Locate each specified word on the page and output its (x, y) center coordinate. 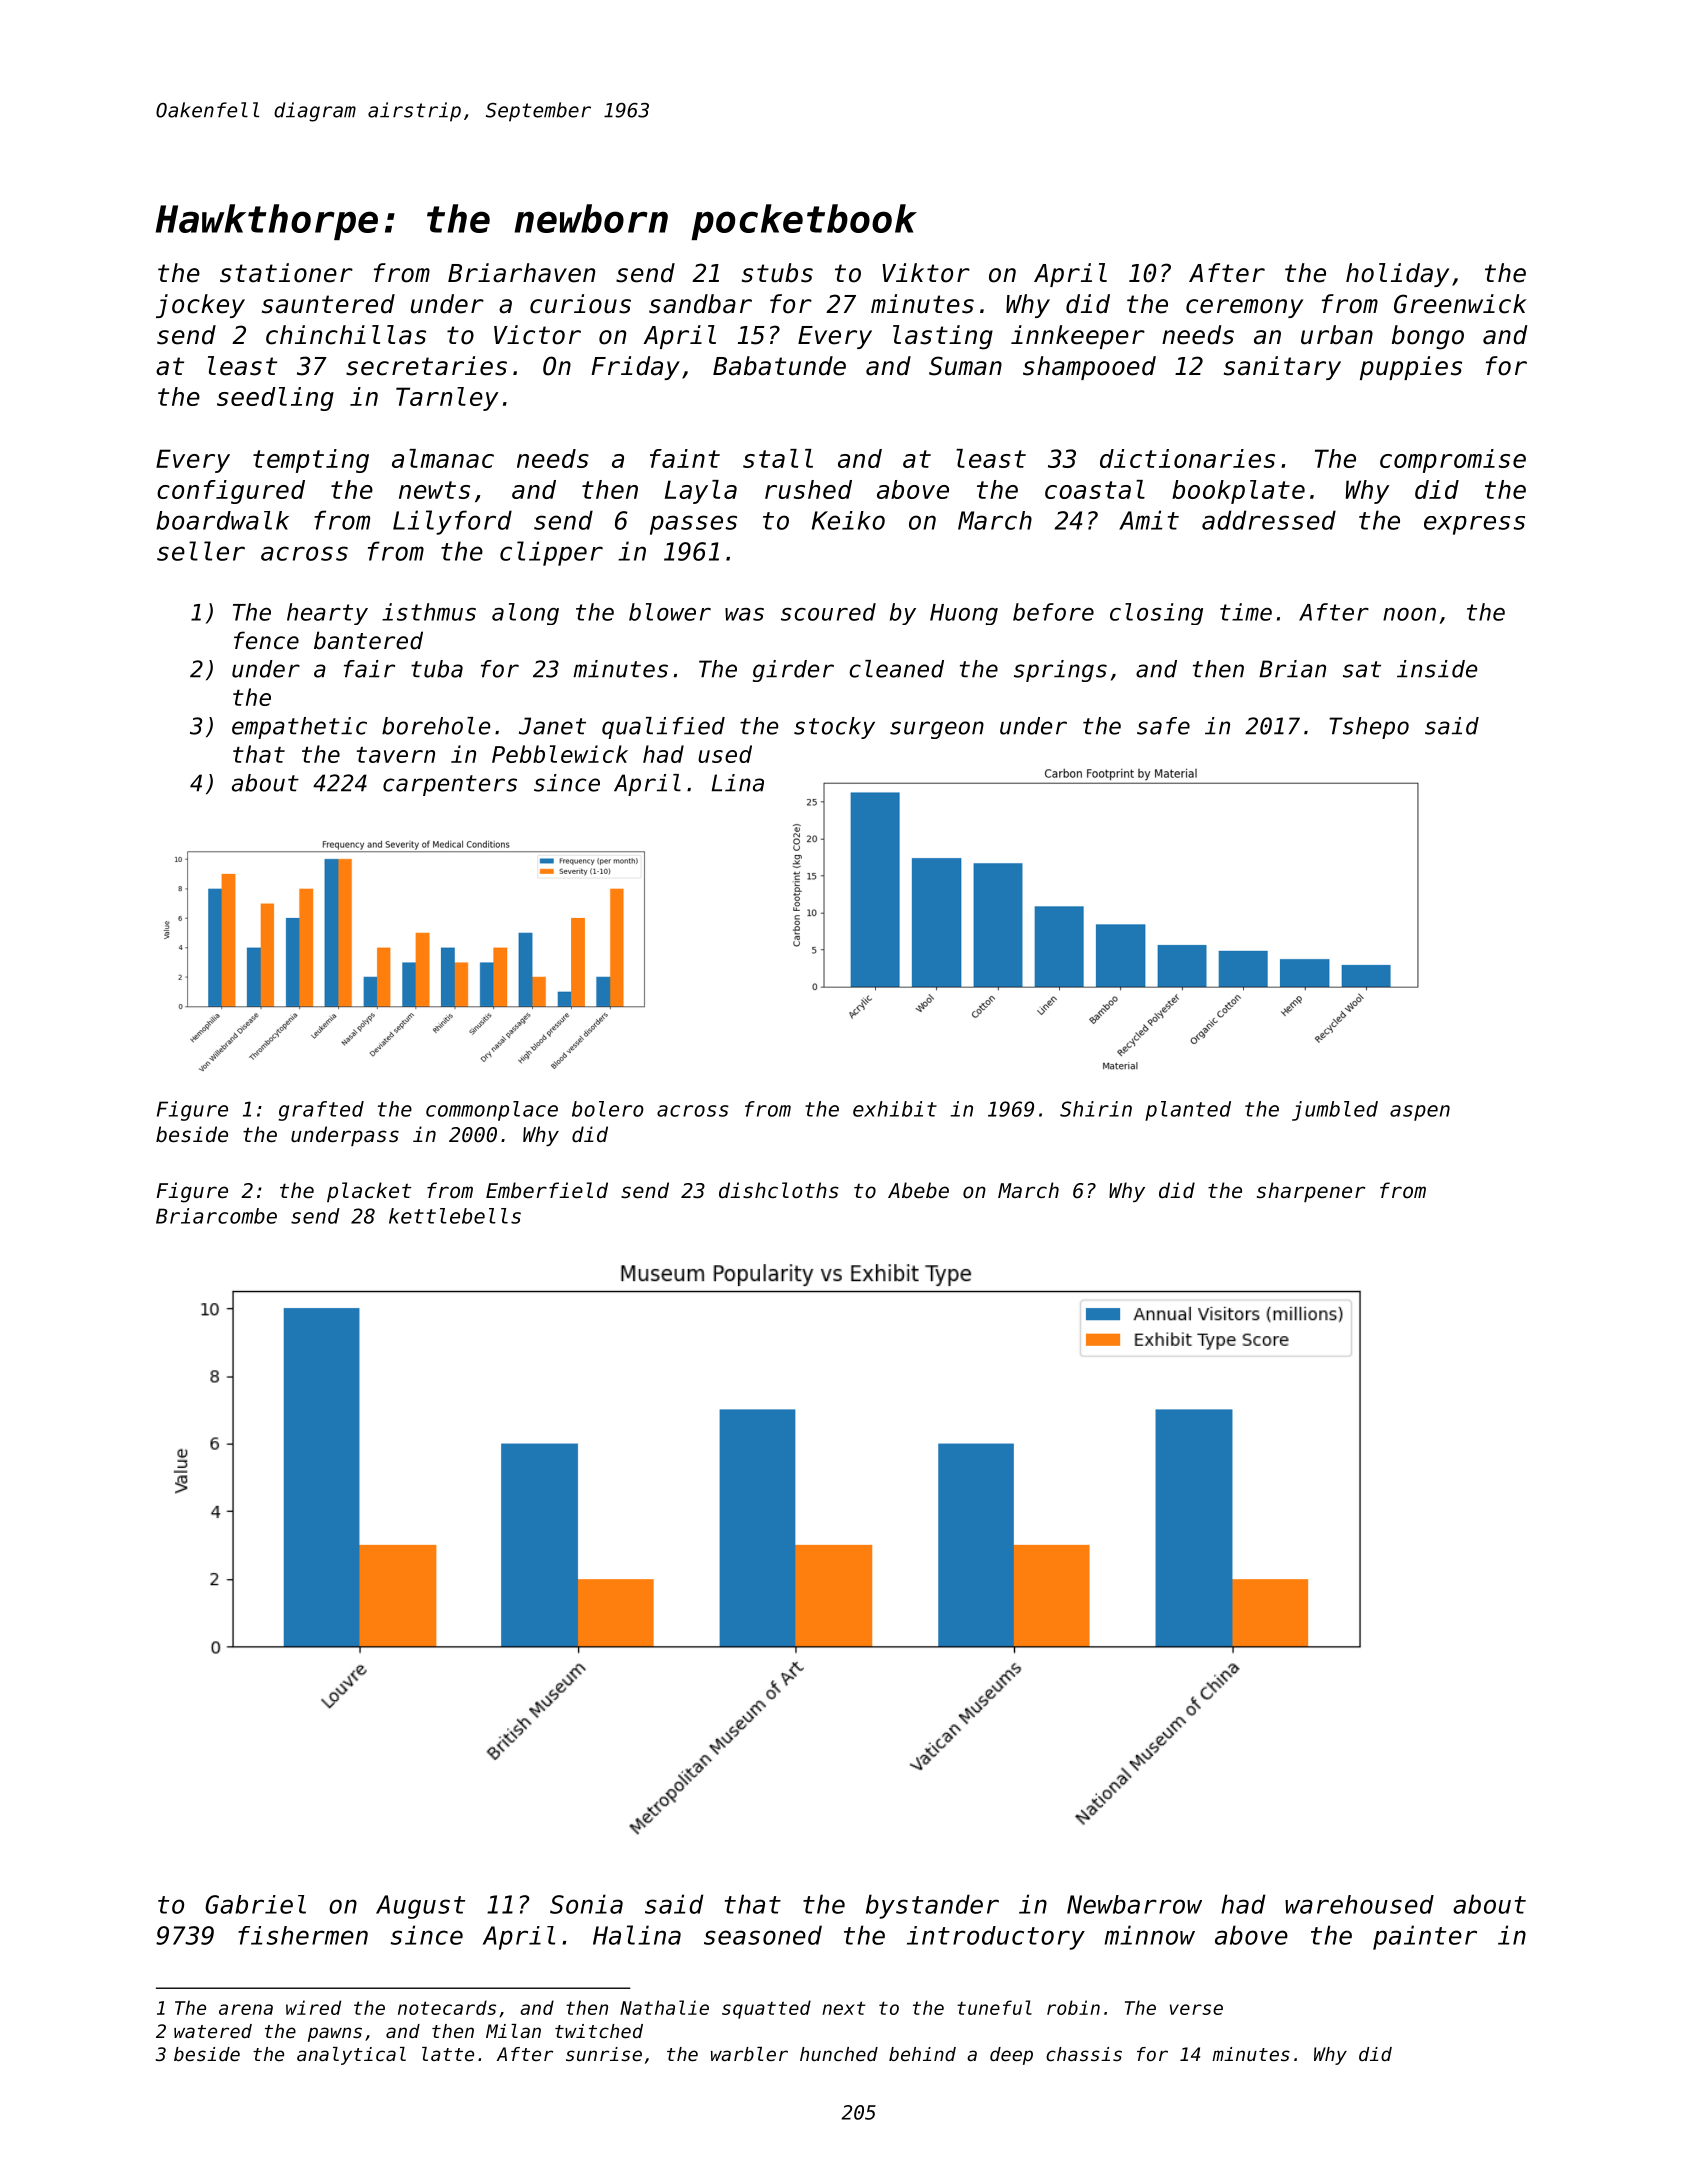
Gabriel (255, 1904)
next (843, 2008)
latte (448, 2054)
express (1474, 525)
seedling (275, 399)
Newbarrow (1134, 1904)
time (1246, 612)
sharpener (1311, 1192)
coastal (1095, 489)
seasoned (763, 1935)
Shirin (1096, 1109)
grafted (321, 1111)
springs (1060, 671)
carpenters (450, 785)
